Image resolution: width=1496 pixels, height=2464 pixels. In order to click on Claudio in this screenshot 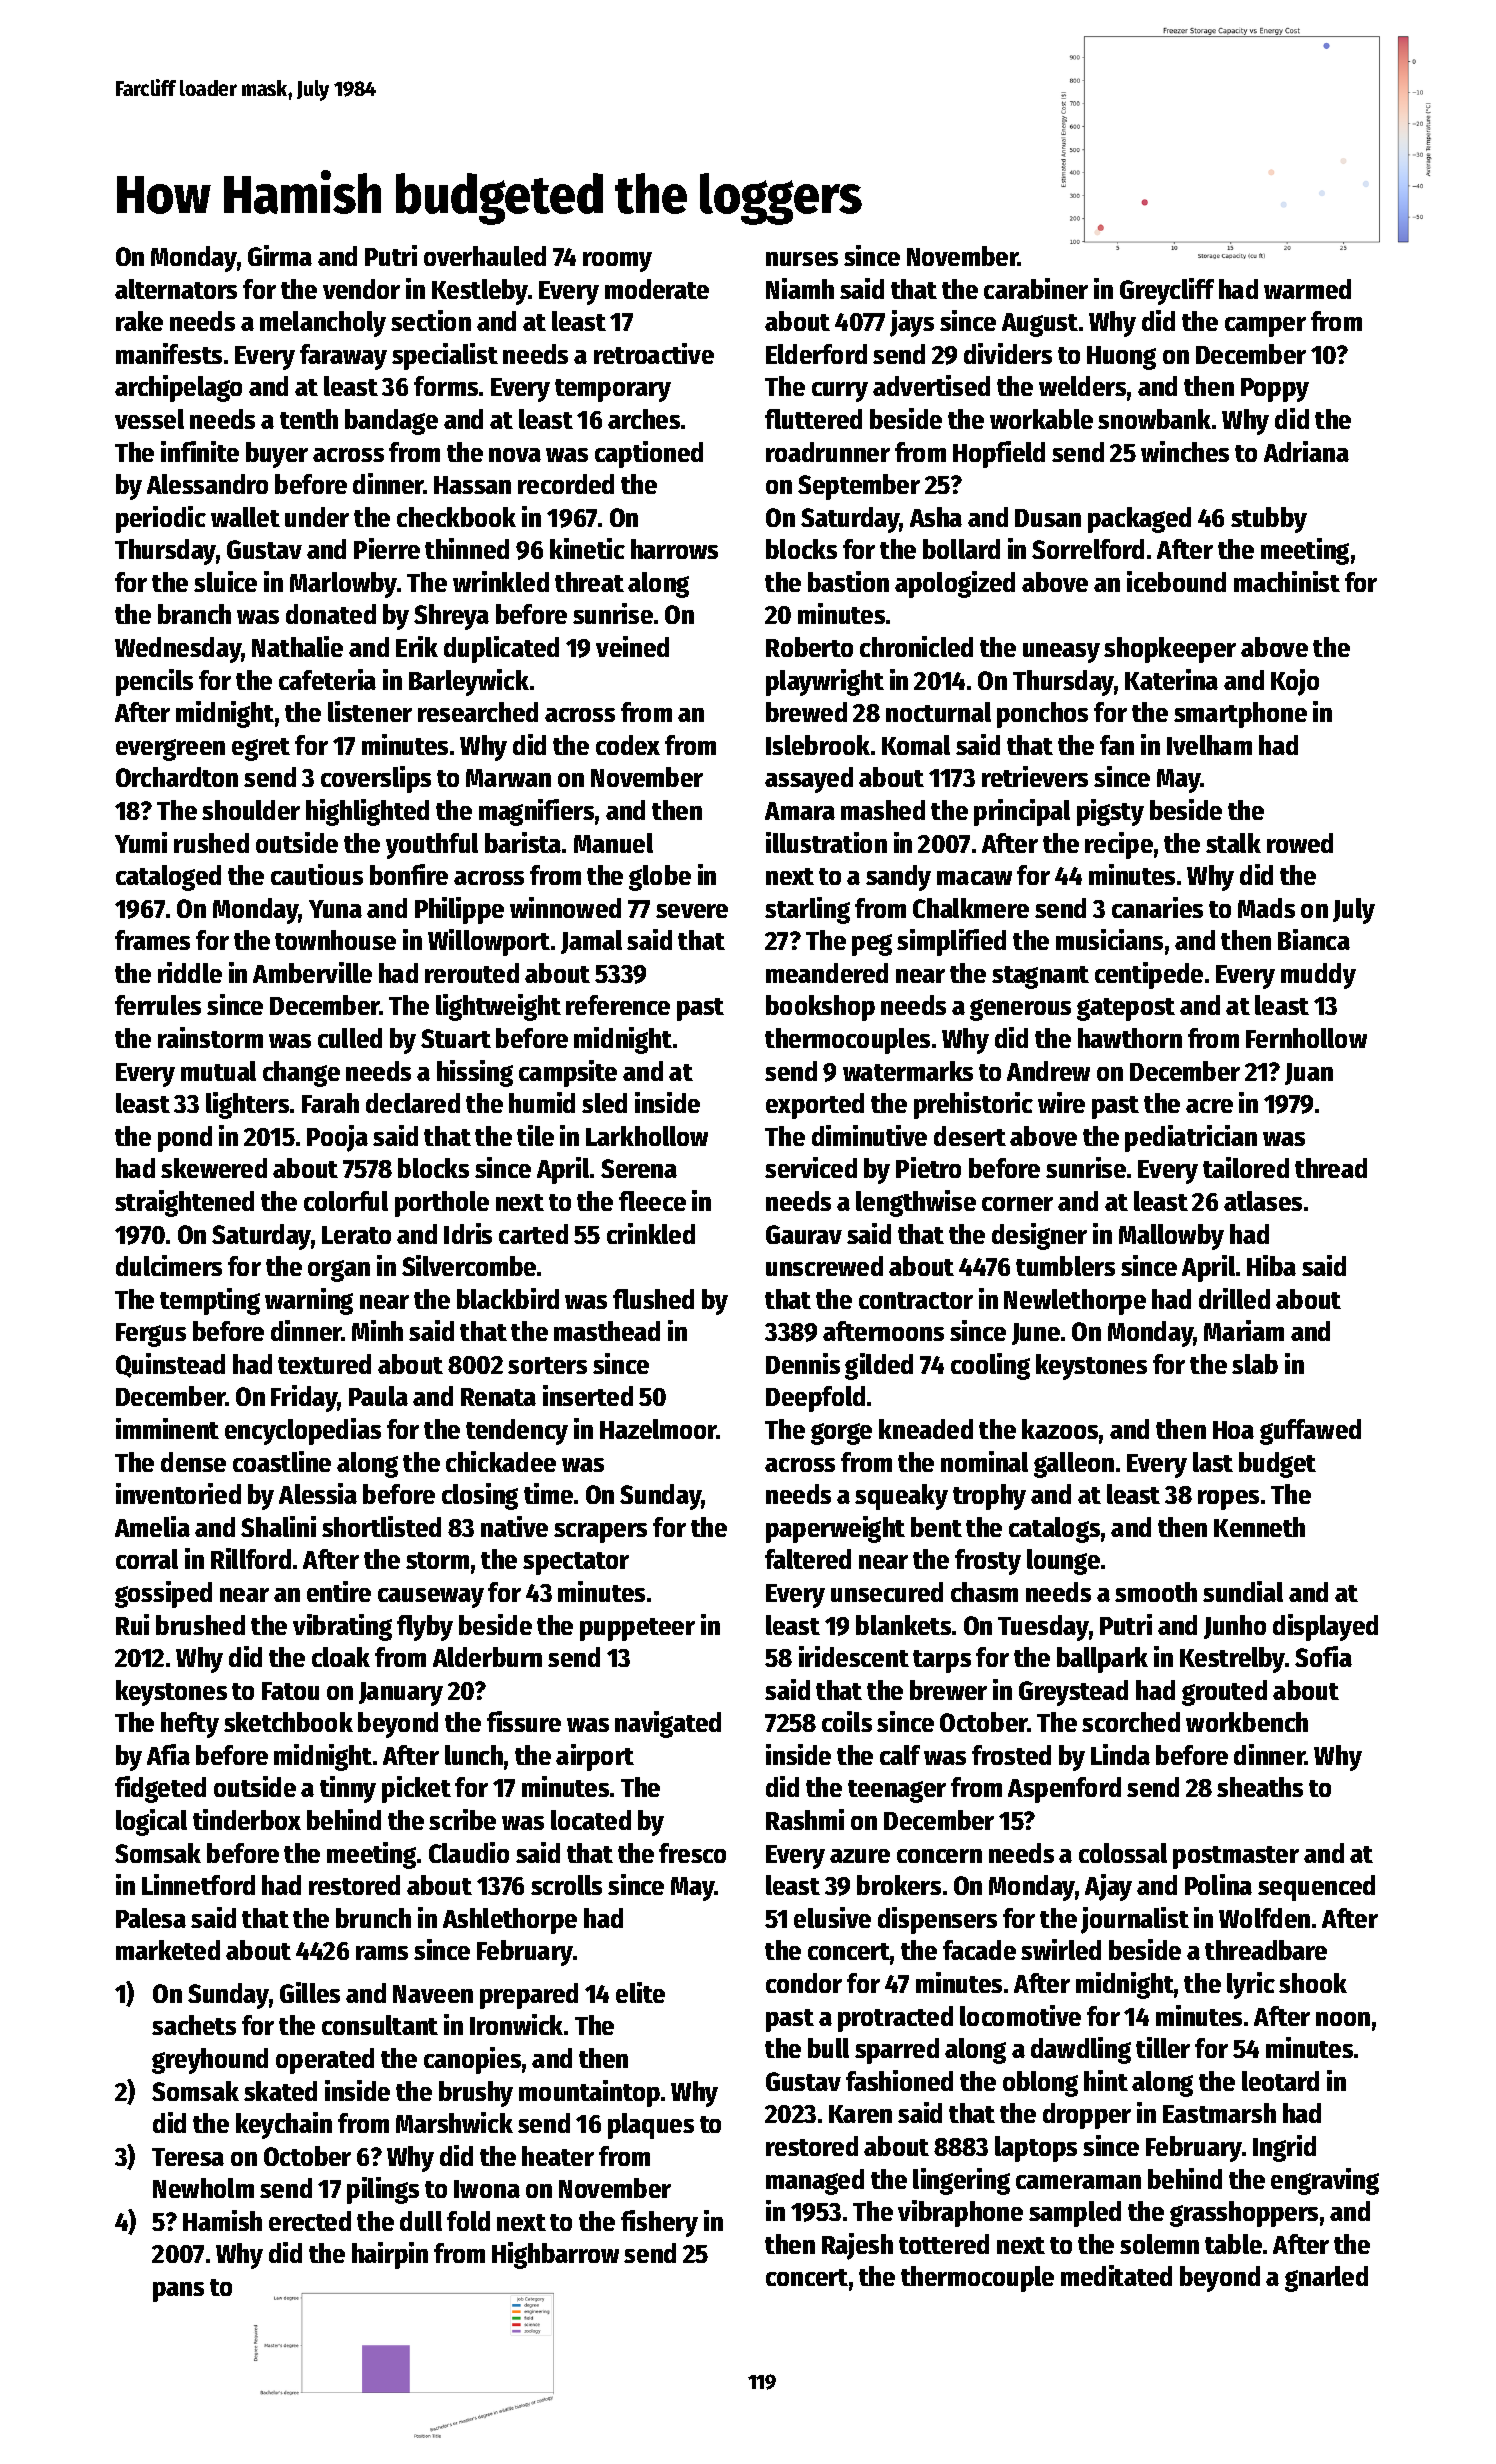, I will do `click(469, 1852)`.
